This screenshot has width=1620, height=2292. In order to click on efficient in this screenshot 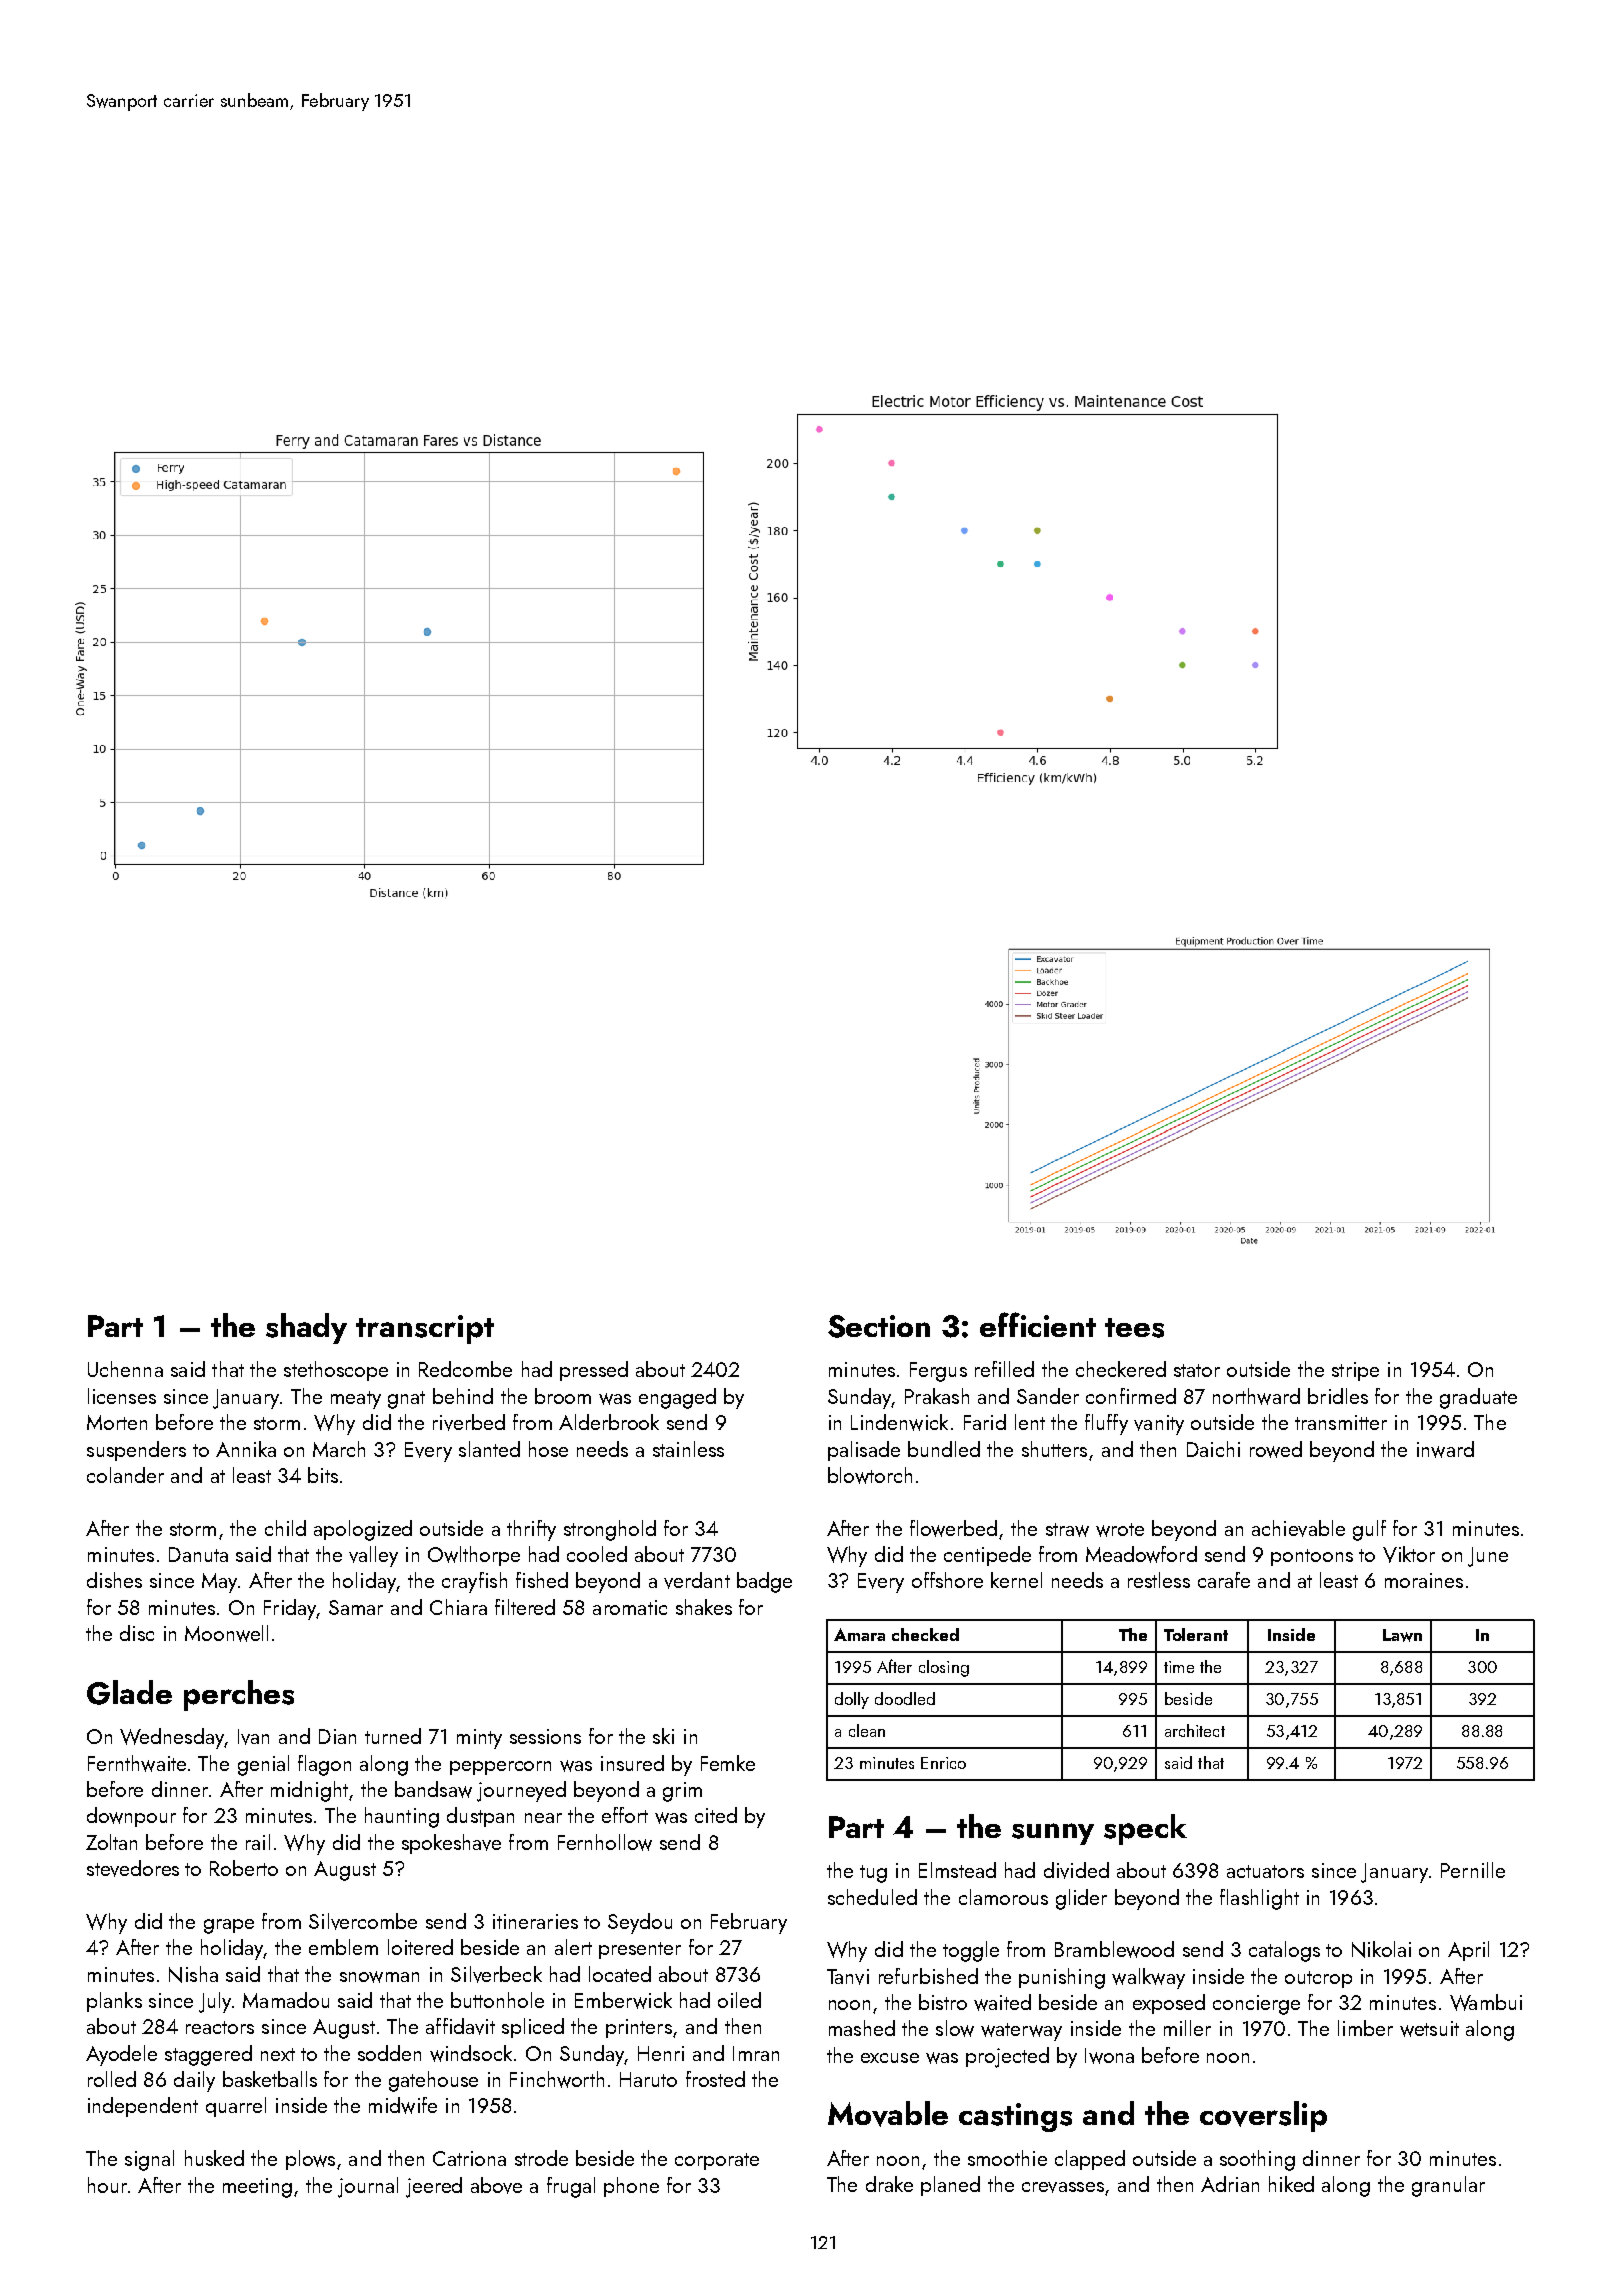, I will do `click(1038, 1324)`.
